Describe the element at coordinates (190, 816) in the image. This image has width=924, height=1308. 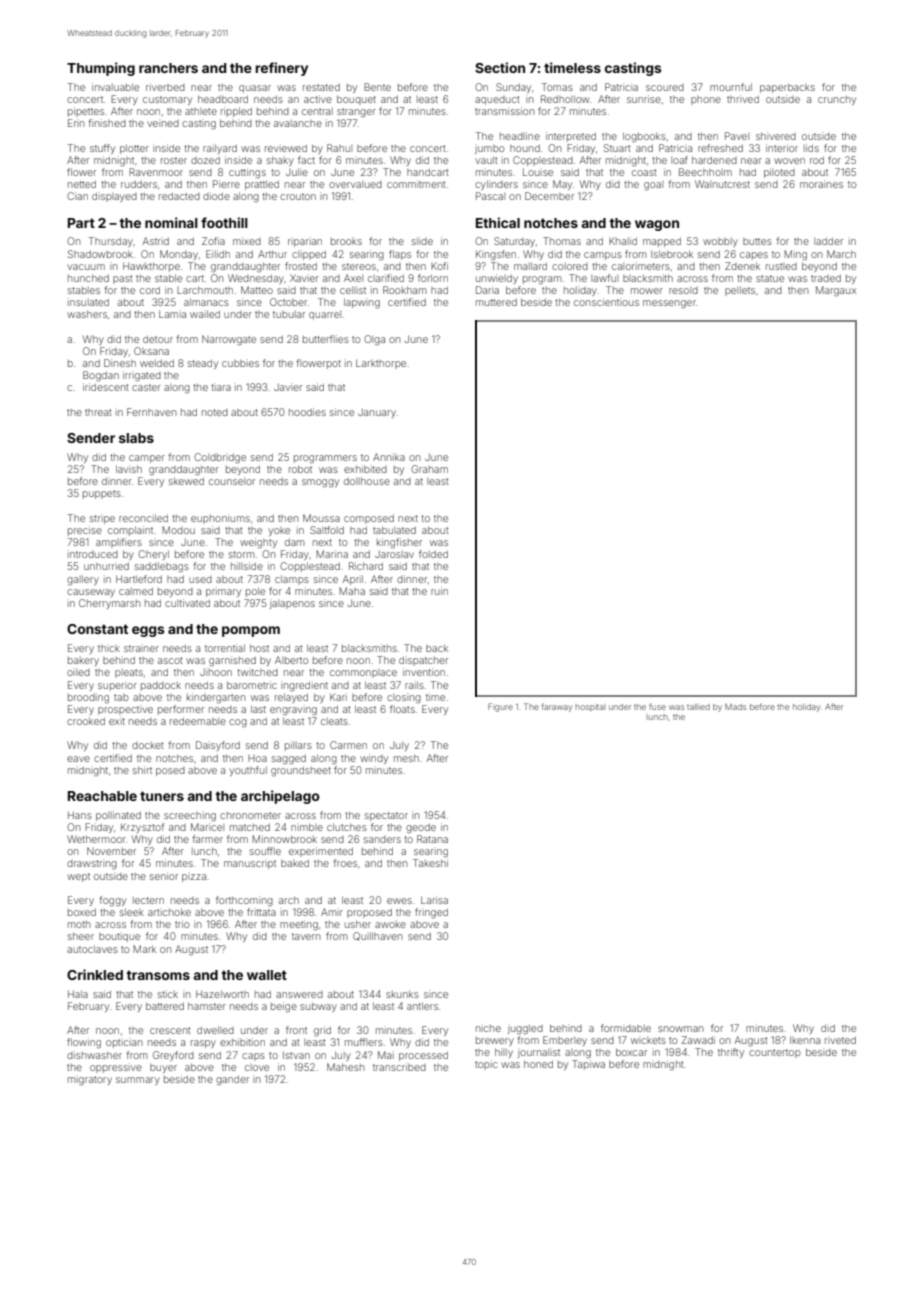
I see `screeching` at that location.
